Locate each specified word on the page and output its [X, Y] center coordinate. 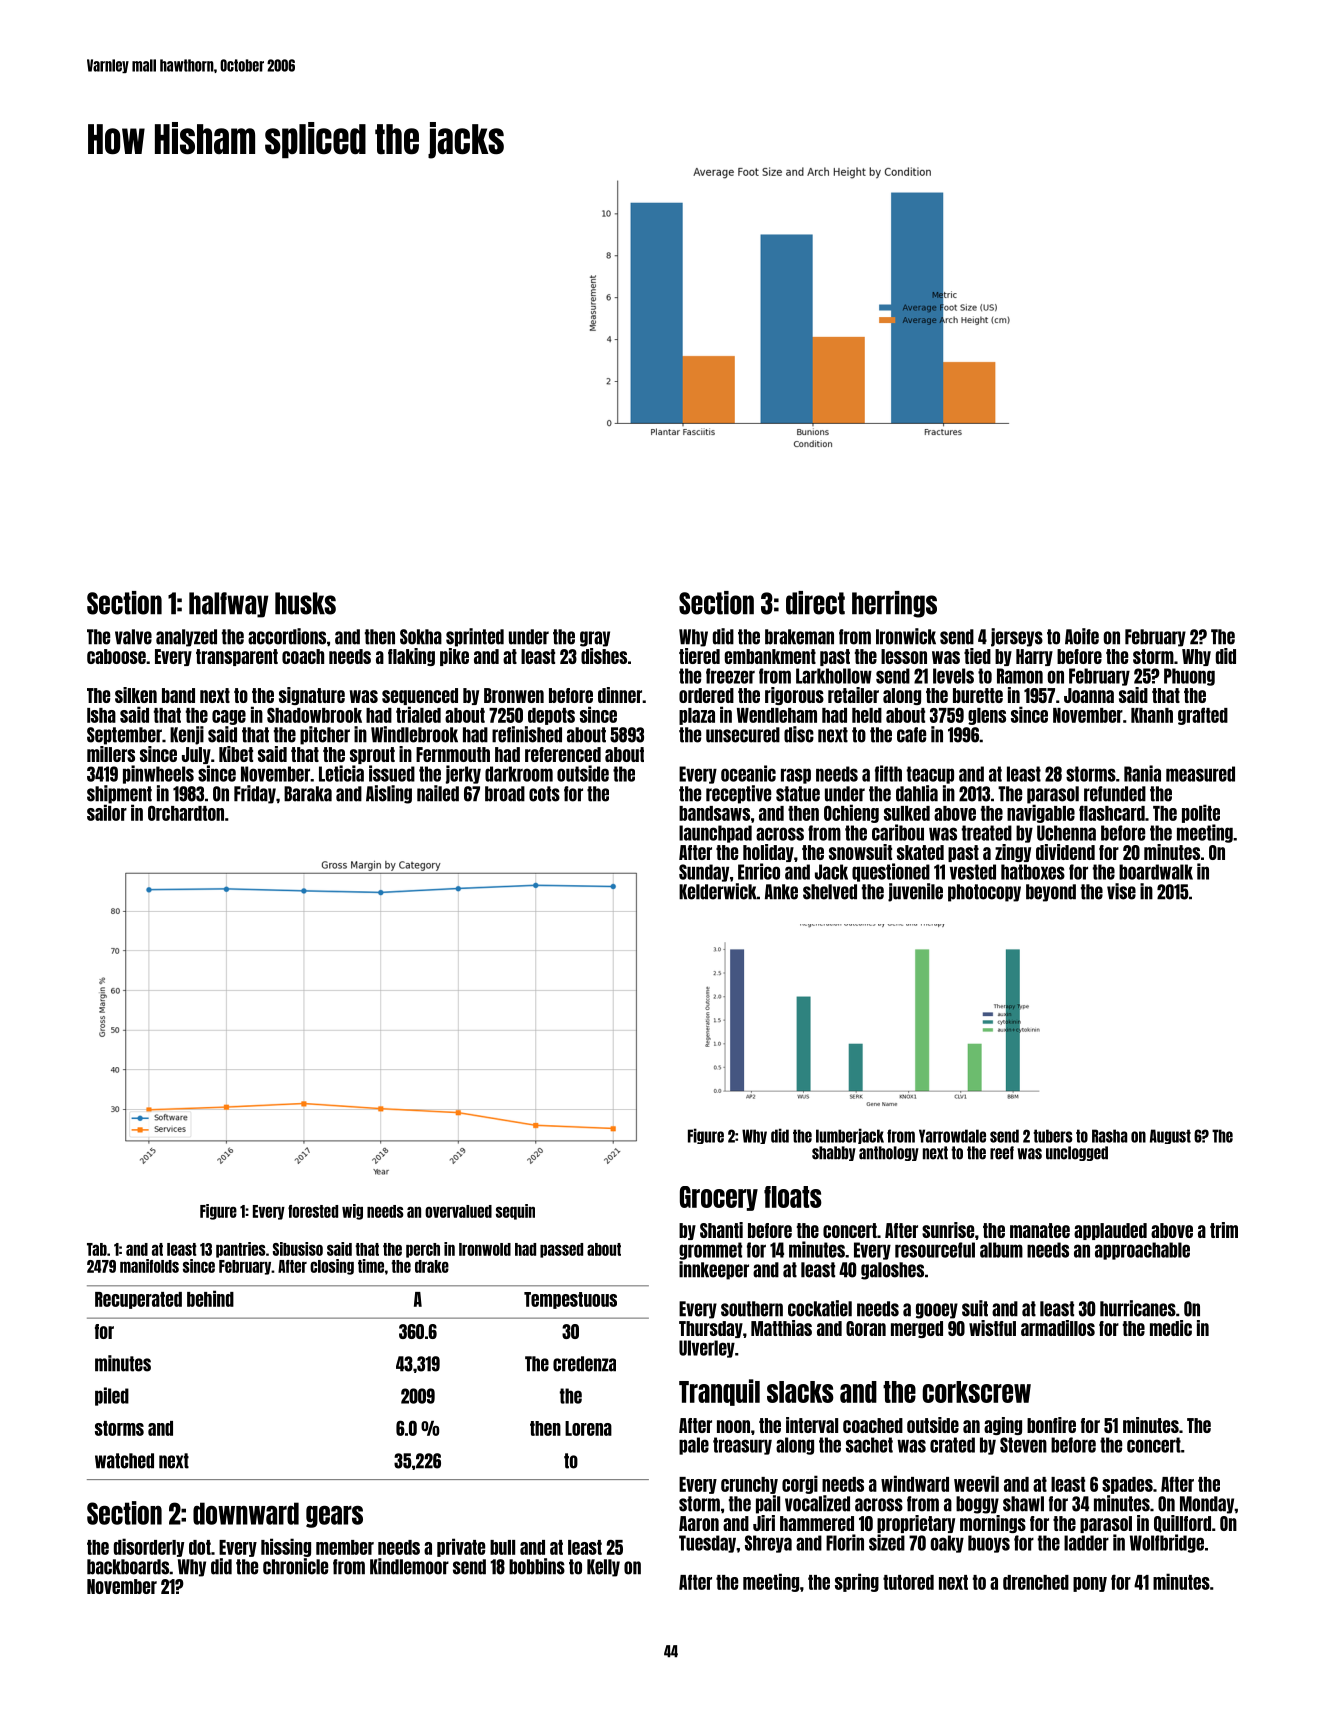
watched [124, 1461]
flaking [411, 657]
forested [313, 1211]
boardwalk [1156, 872]
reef [1002, 1153]
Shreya [768, 1544]
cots [544, 794]
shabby [834, 1153]
